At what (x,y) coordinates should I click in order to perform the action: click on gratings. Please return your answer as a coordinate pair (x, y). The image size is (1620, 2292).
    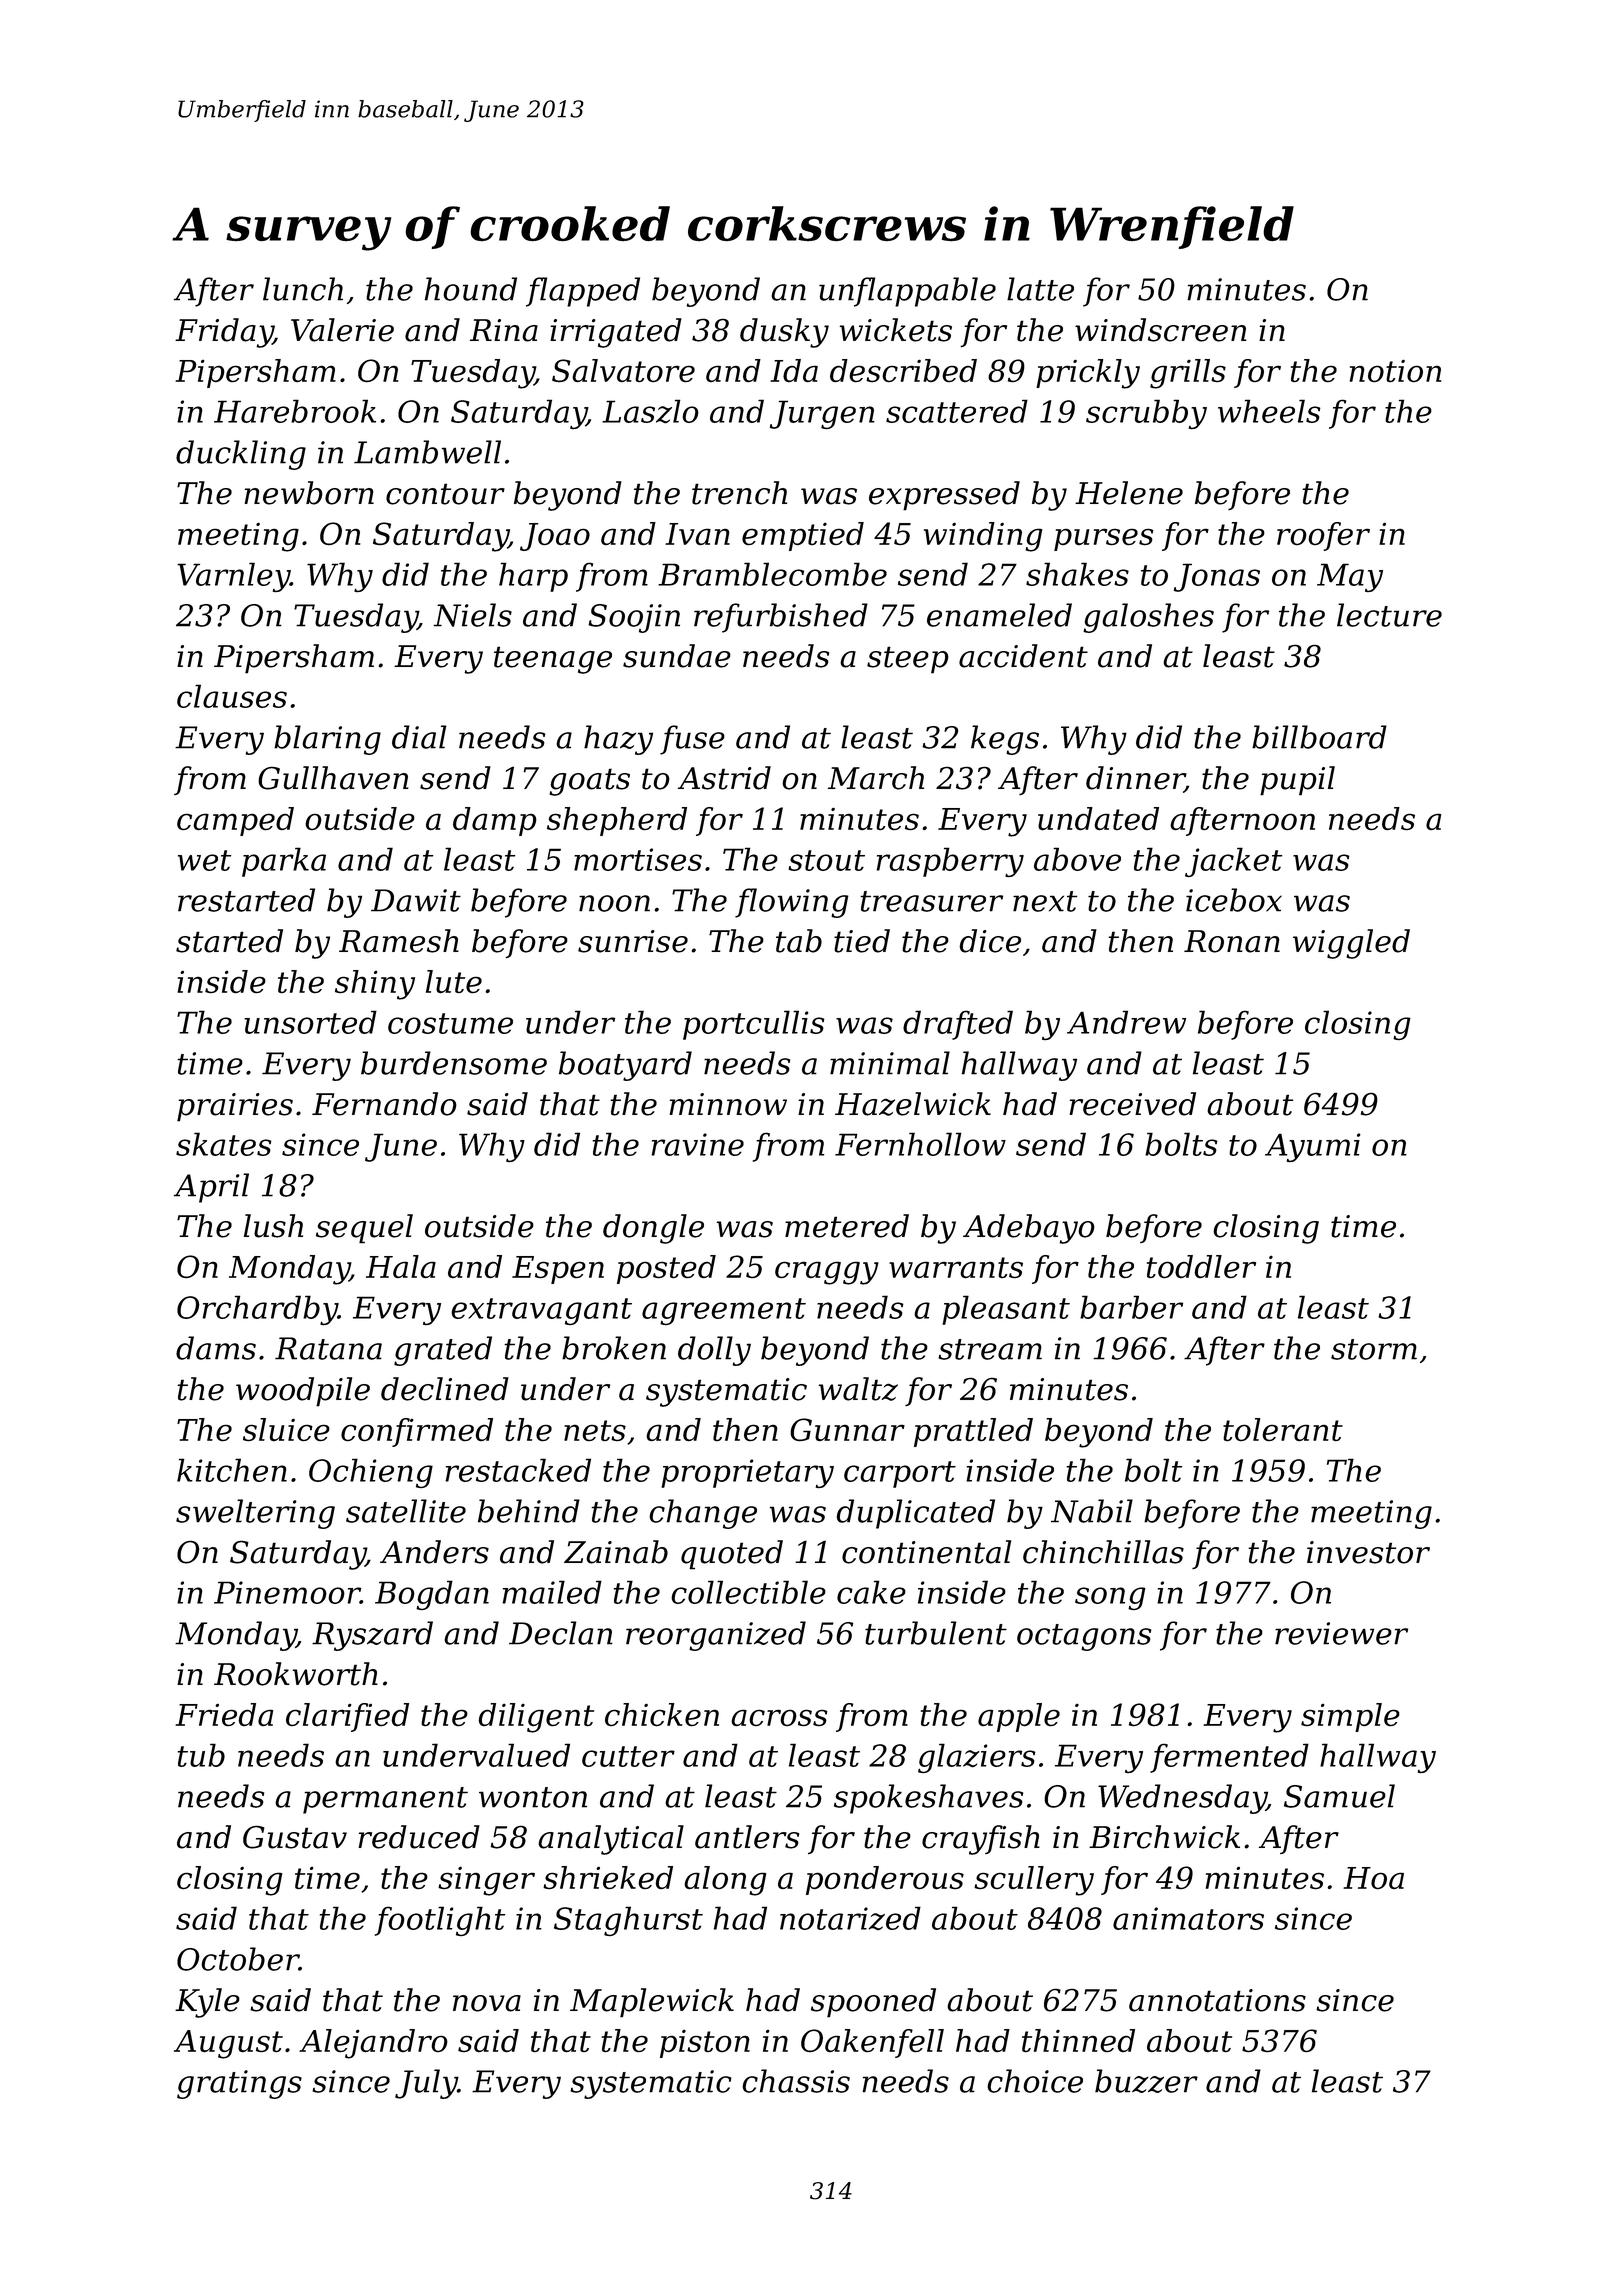
    Looking at the image, I should click on (239, 2084).
